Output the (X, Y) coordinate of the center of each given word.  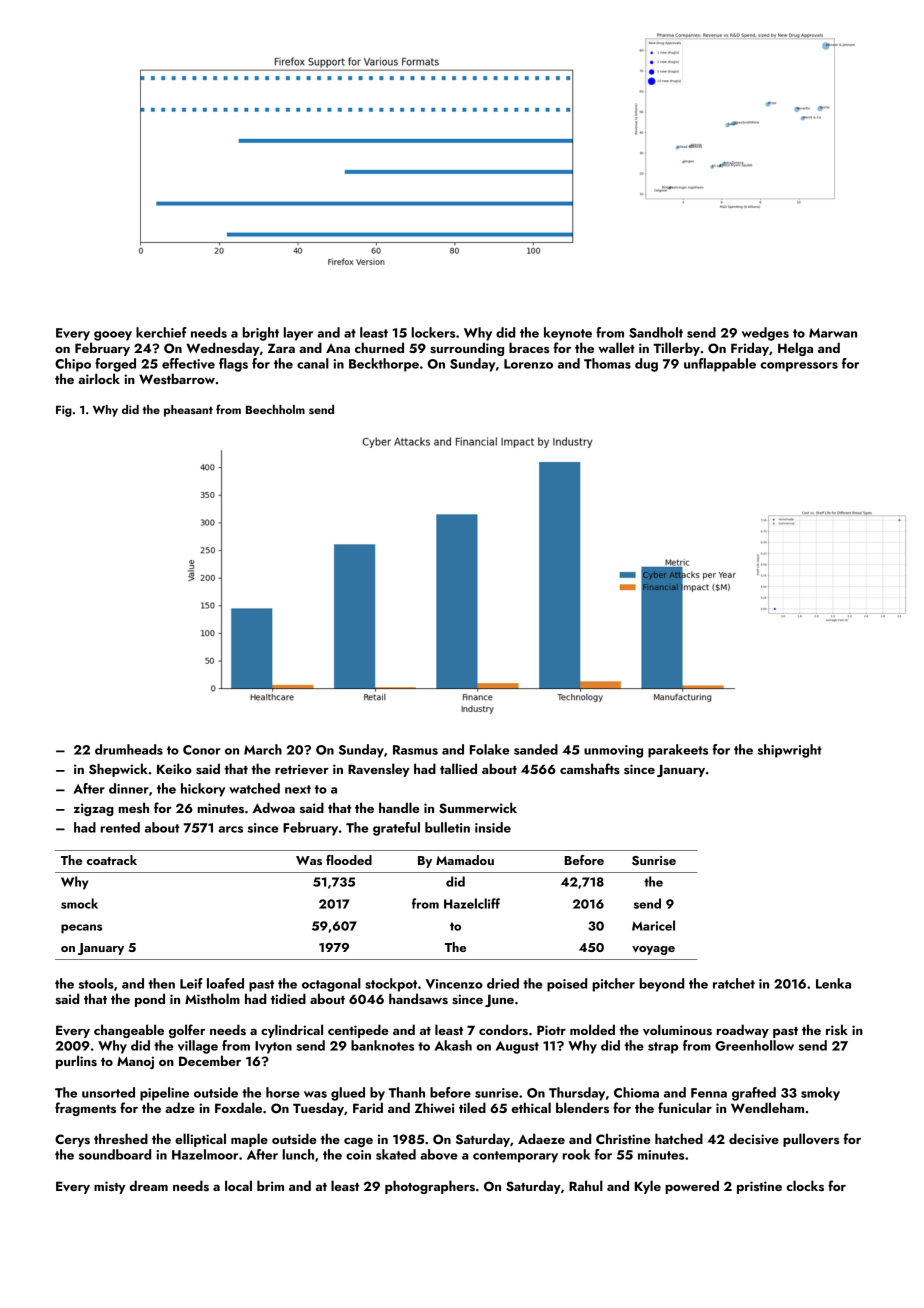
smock (79, 903)
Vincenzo (454, 984)
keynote (568, 334)
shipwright (790, 751)
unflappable (720, 365)
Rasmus (415, 750)
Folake (490, 749)
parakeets (678, 751)
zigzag (94, 809)
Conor (201, 750)
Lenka (833, 983)
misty (110, 1187)
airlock (99, 378)
